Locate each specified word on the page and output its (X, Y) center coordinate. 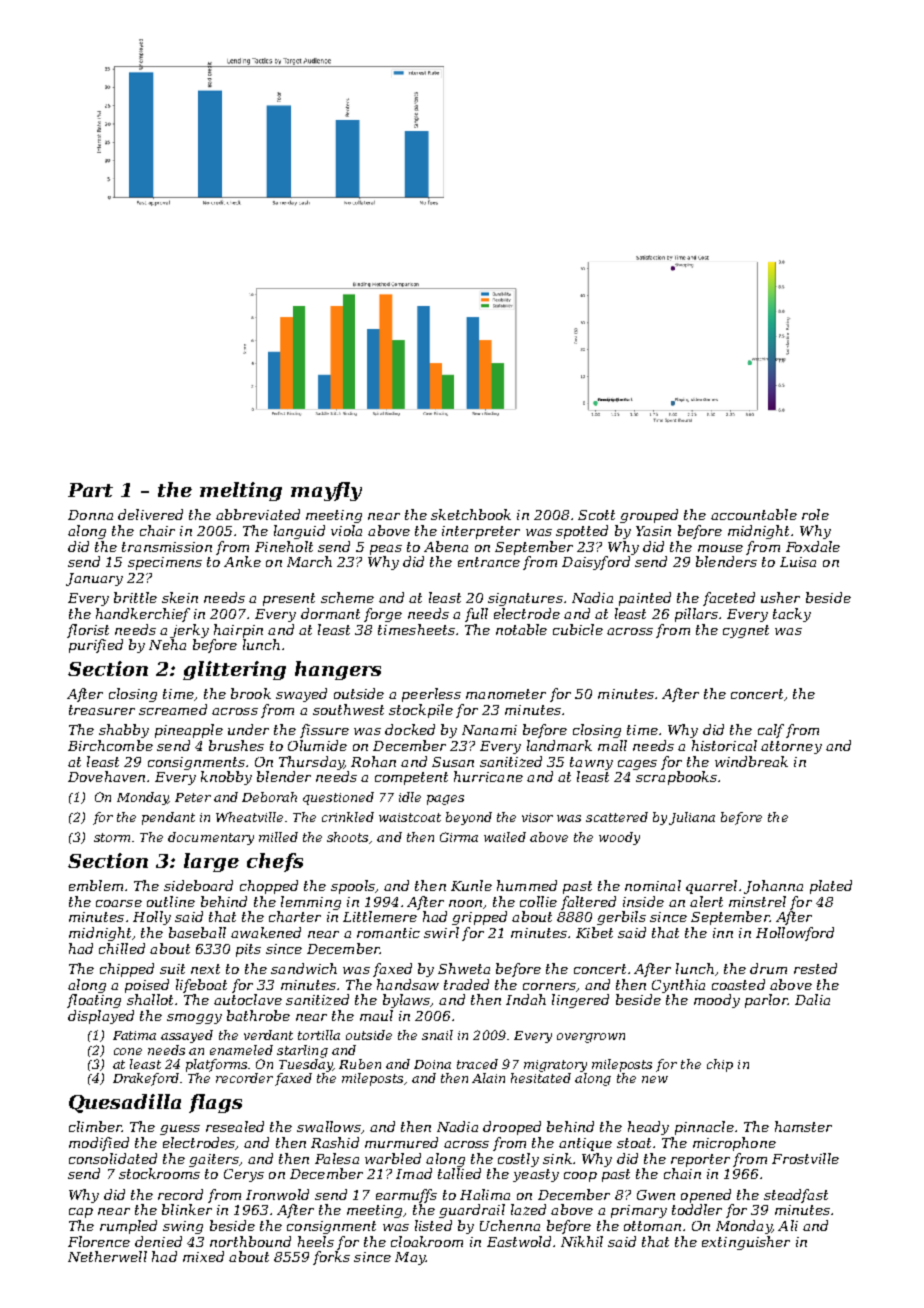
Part (90, 490)
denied (158, 1241)
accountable (754, 514)
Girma (459, 837)
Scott (596, 515)
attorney (791, 747)
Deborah (269, 797)
